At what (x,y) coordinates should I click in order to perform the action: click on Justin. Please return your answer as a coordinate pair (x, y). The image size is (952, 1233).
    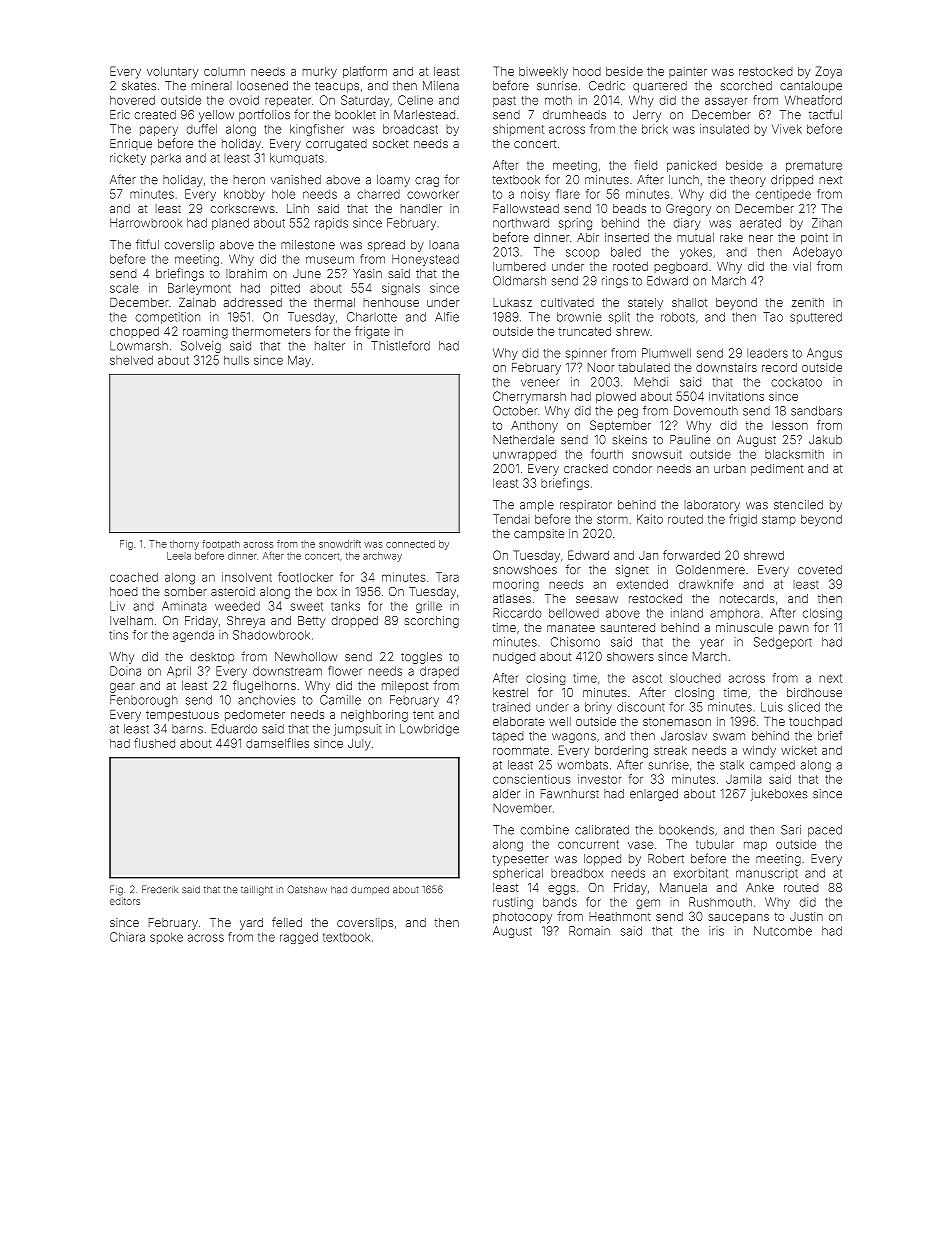
    Looking at the image, I should click on (806, 916).
